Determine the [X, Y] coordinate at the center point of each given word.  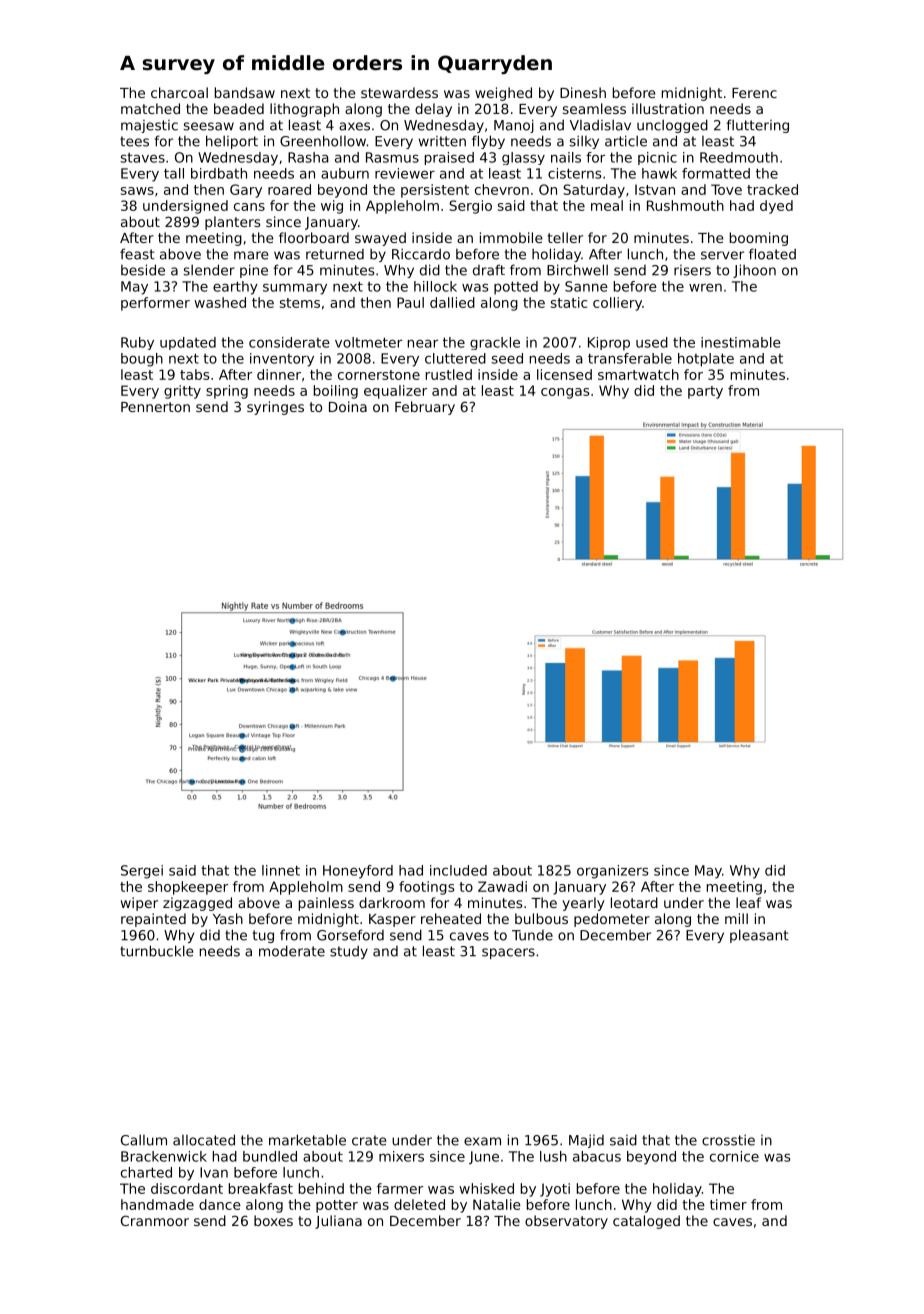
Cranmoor [155, 1220]
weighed [503, 94]
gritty [182, 392]
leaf [748, 902]
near [423, 343]
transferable [630, 358]
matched [150, 108]
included [458, 870]
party [705, 392]
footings [427, 888]
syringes [275, 408]
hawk [659, 173]
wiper [139, 904]
